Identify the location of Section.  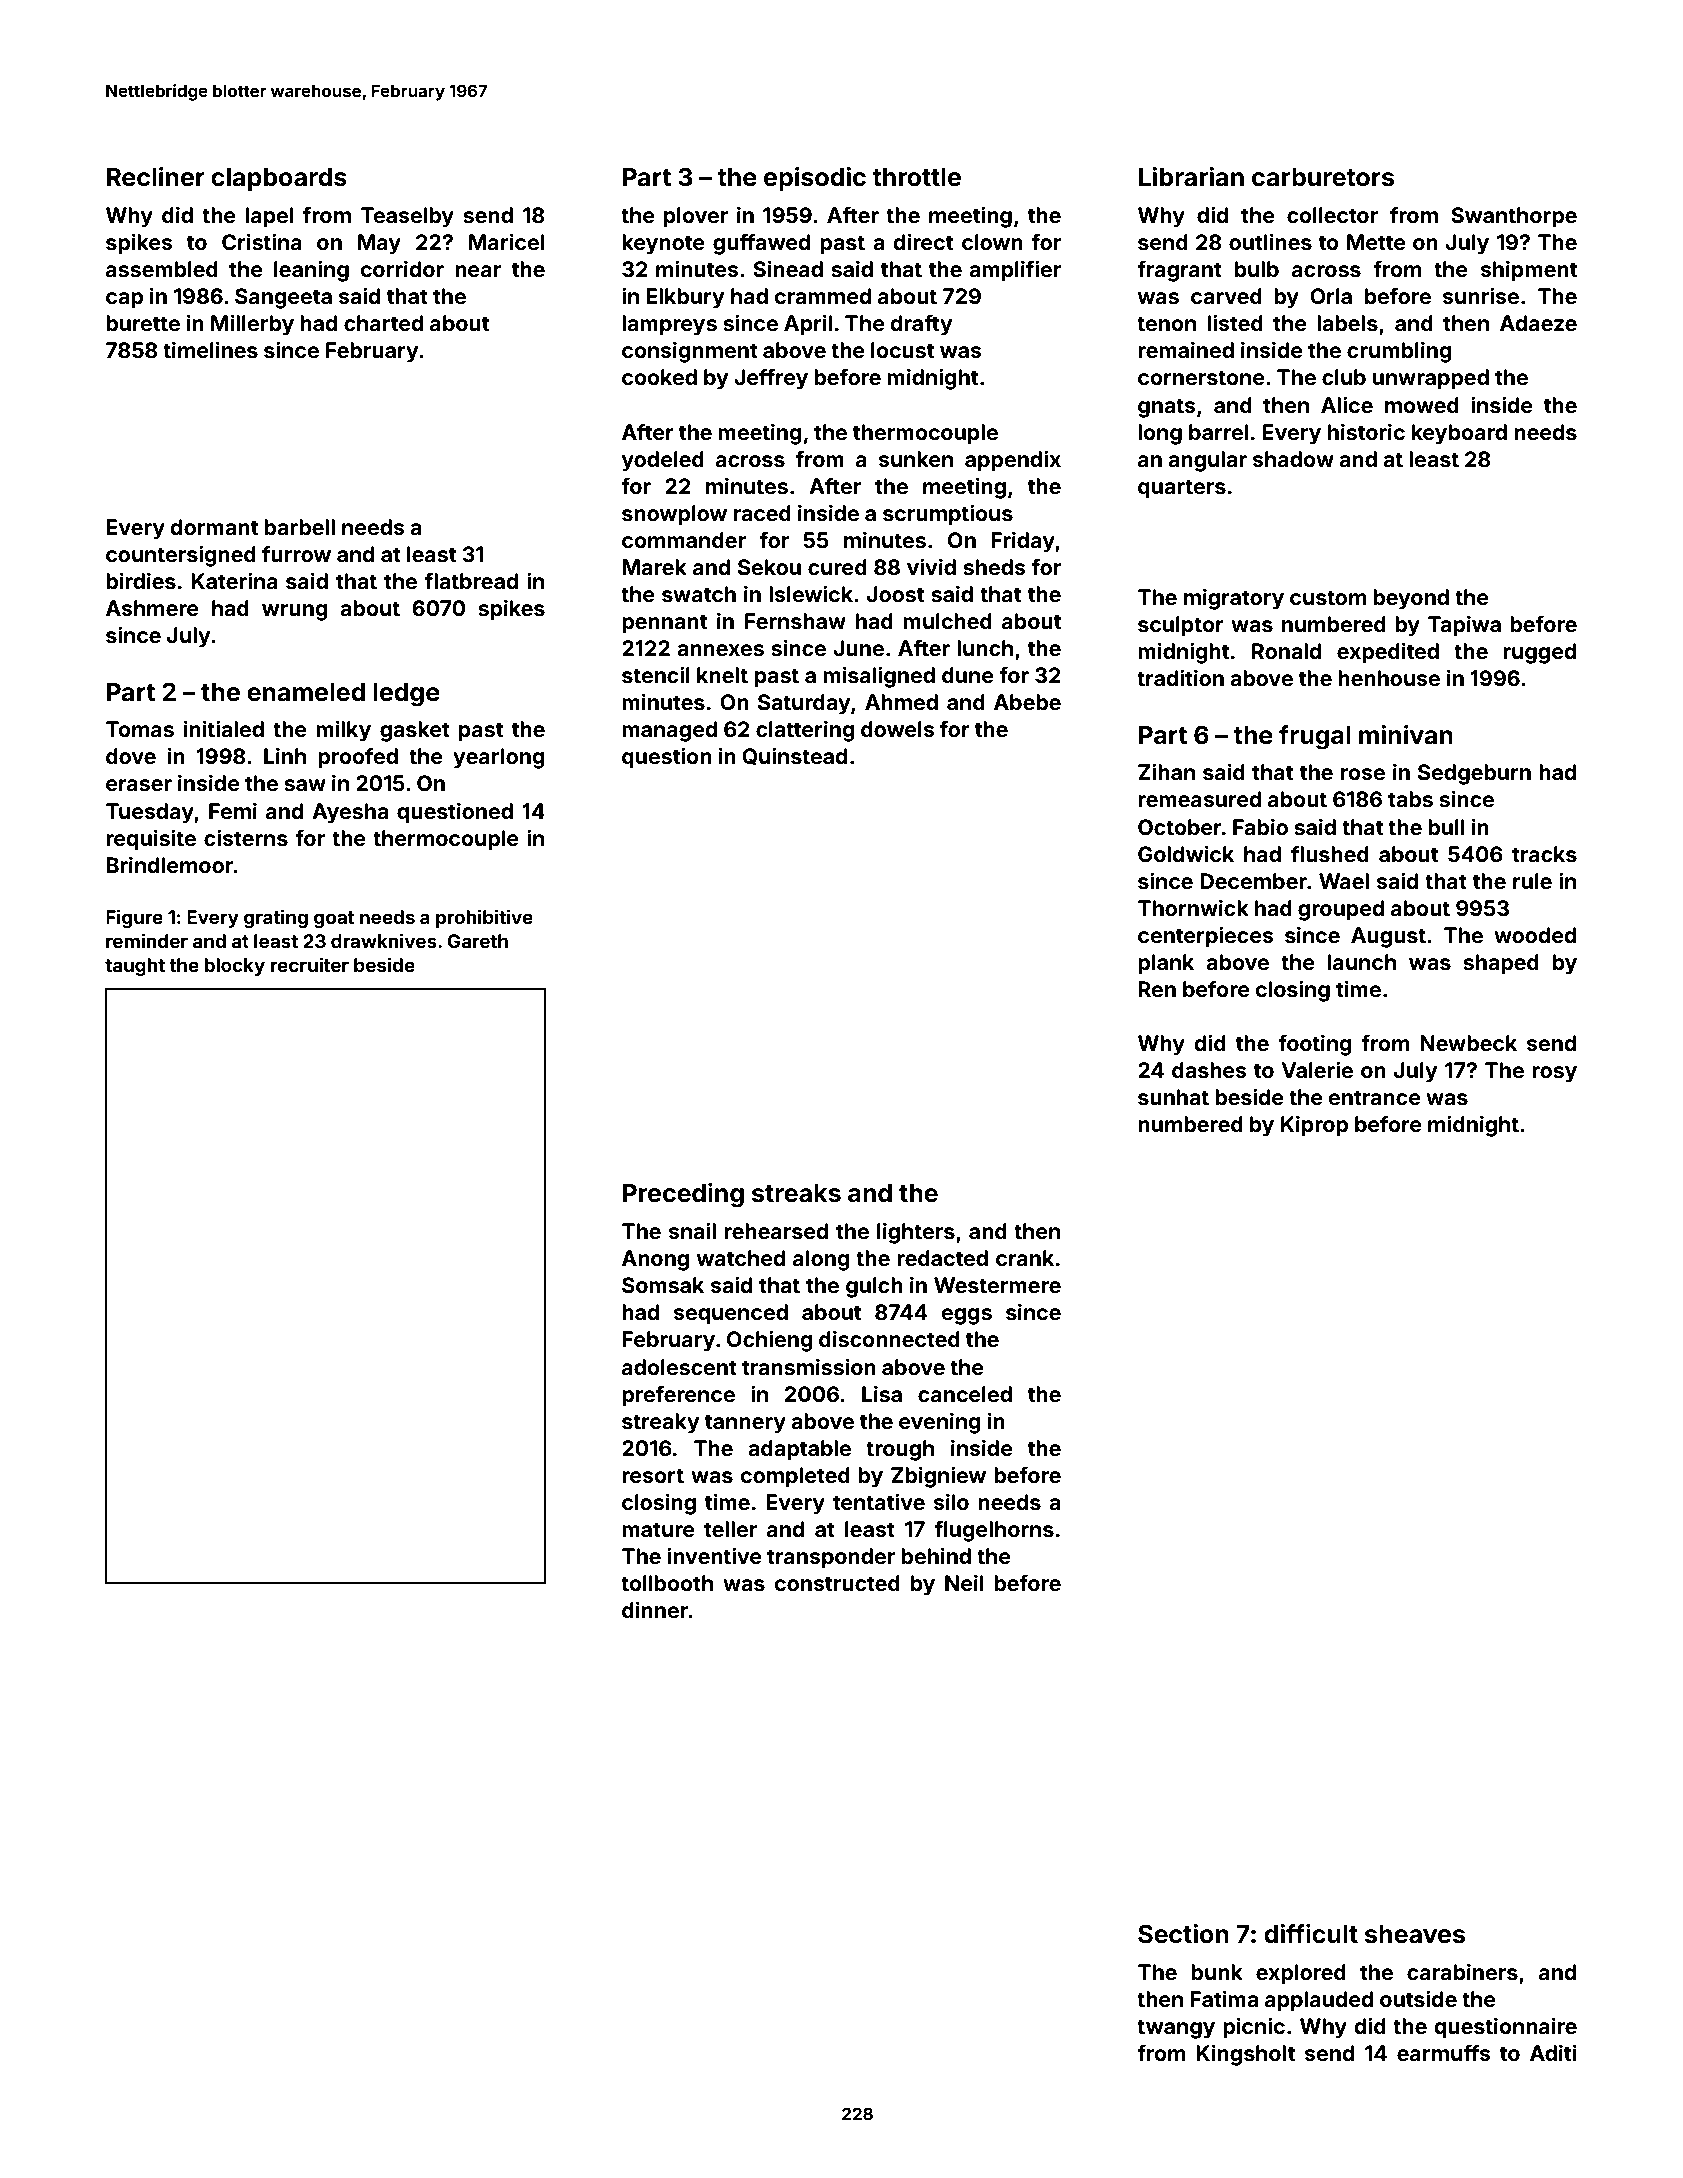
(1183, 1934).
